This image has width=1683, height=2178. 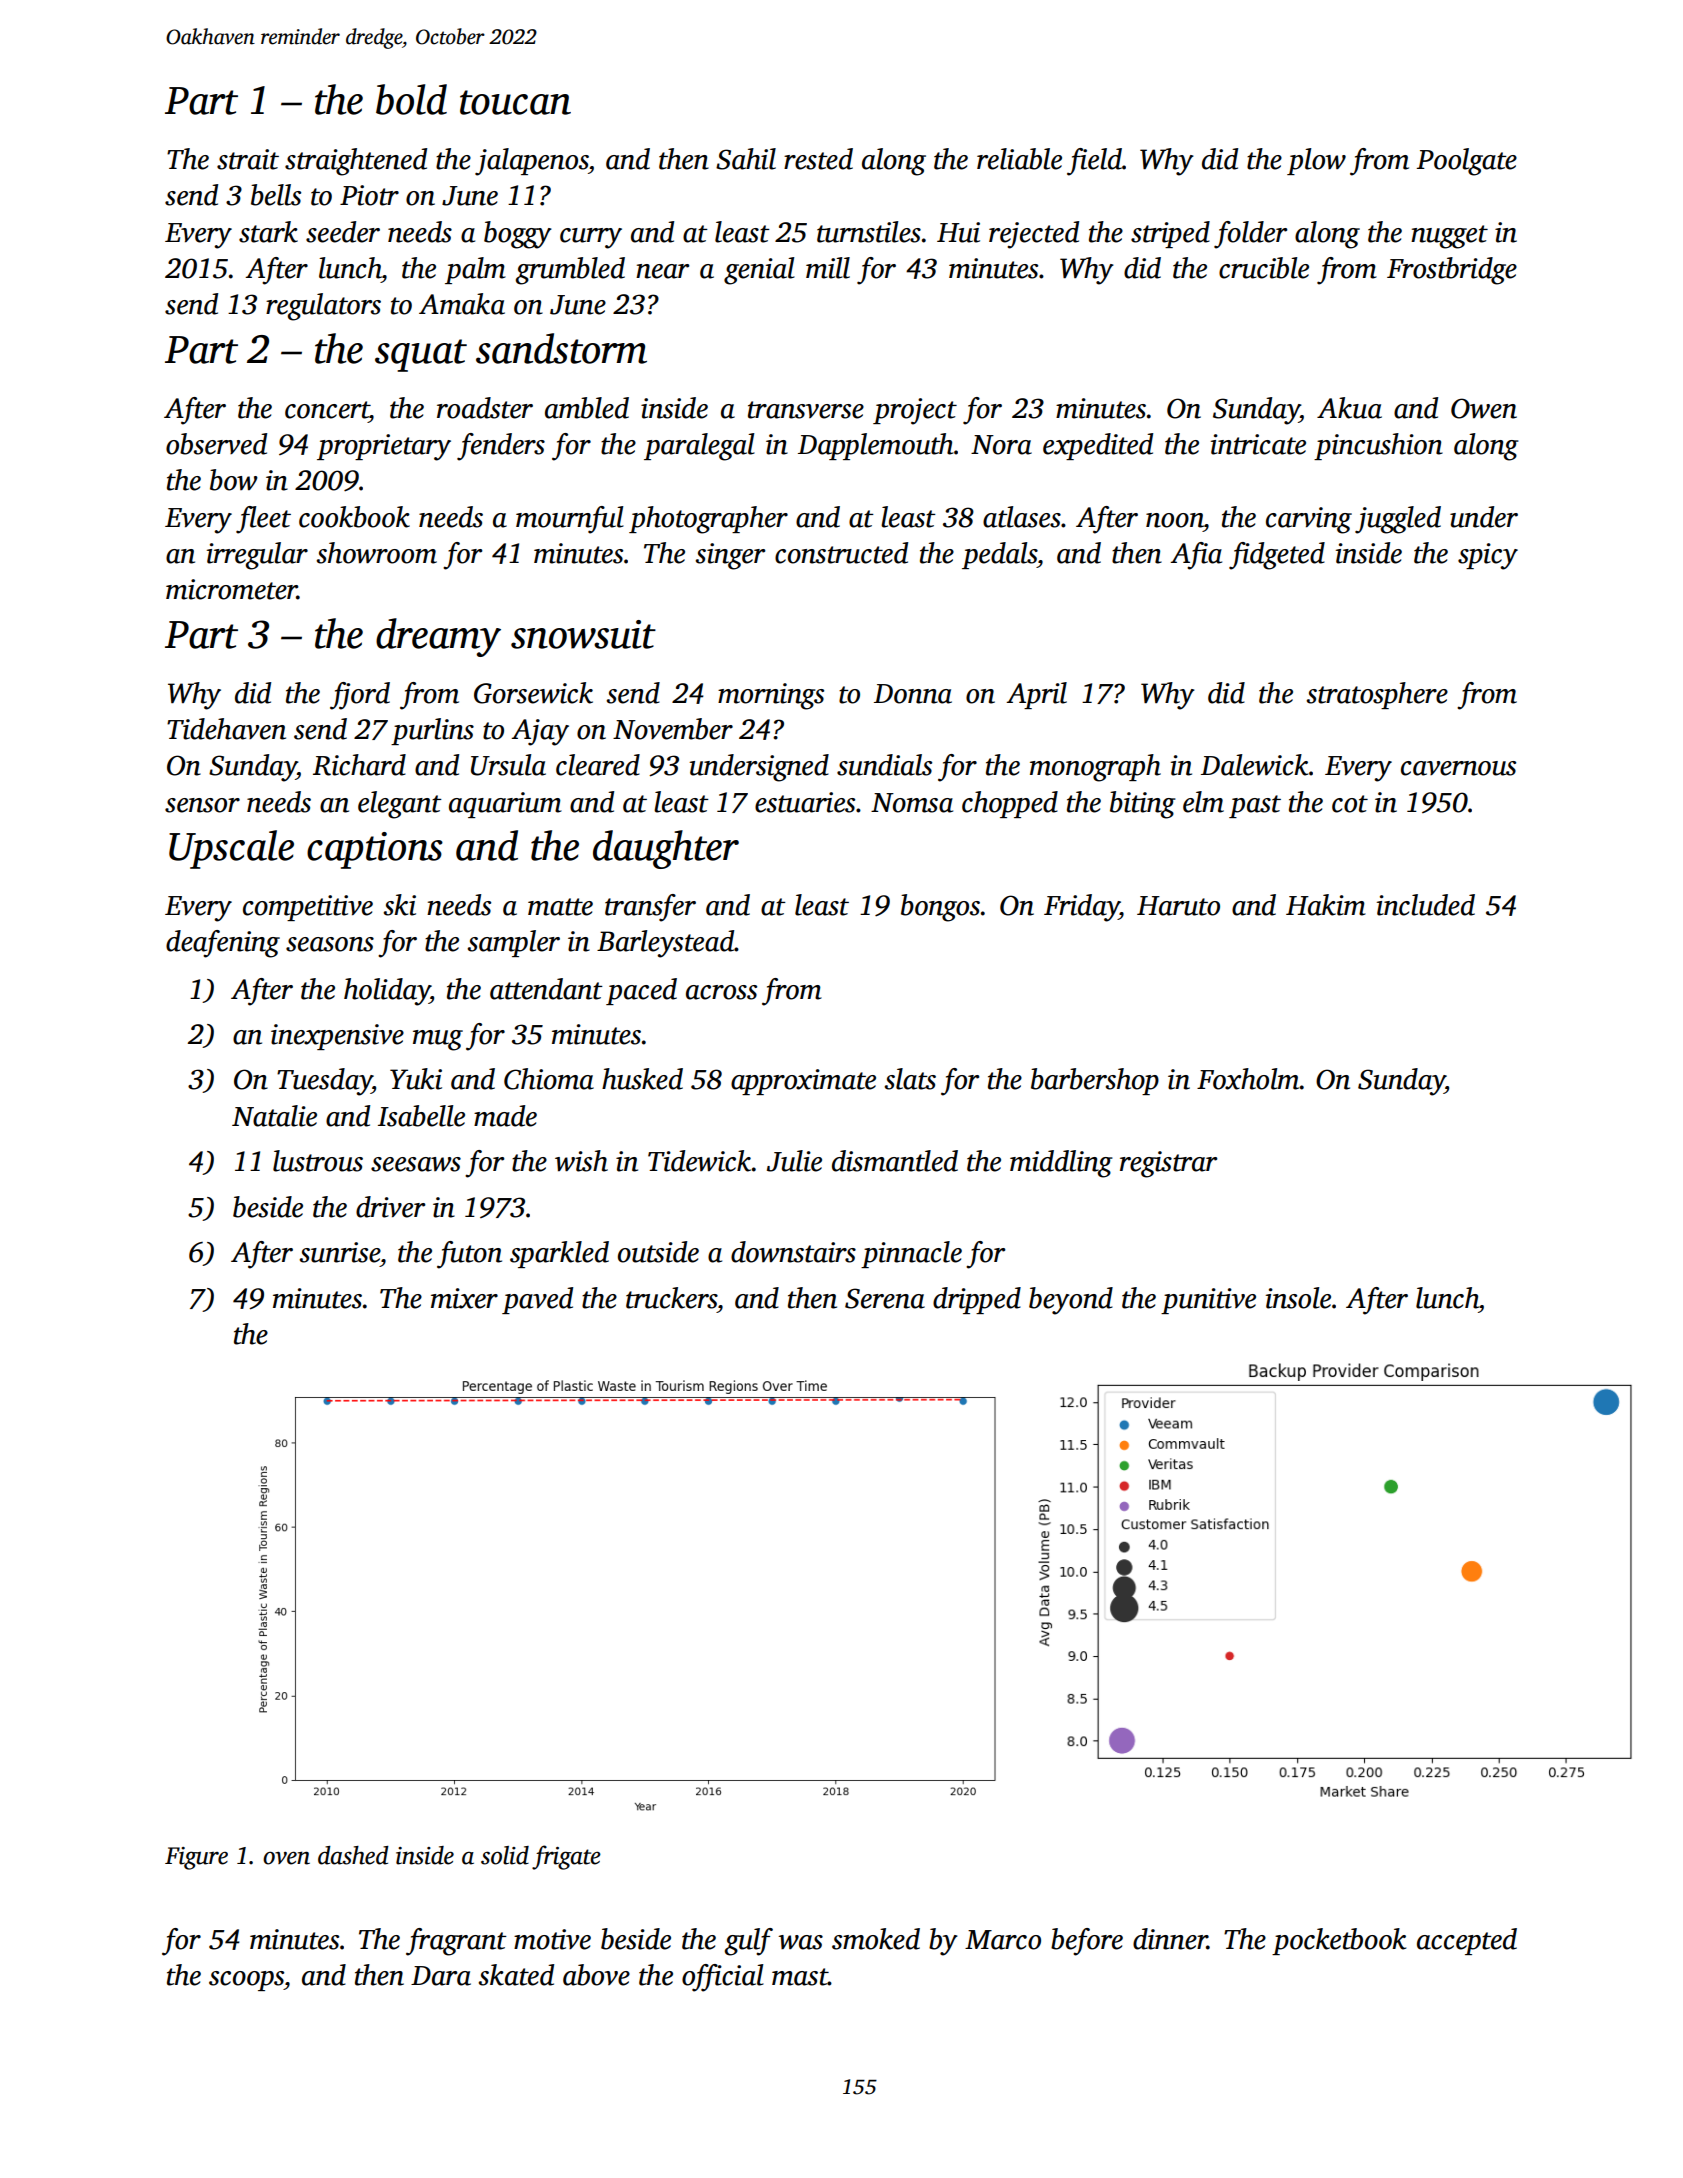 What do you see at coordinates (885, 1298) in the image?
I see `Serena` at bounding box center [885, 1298].
